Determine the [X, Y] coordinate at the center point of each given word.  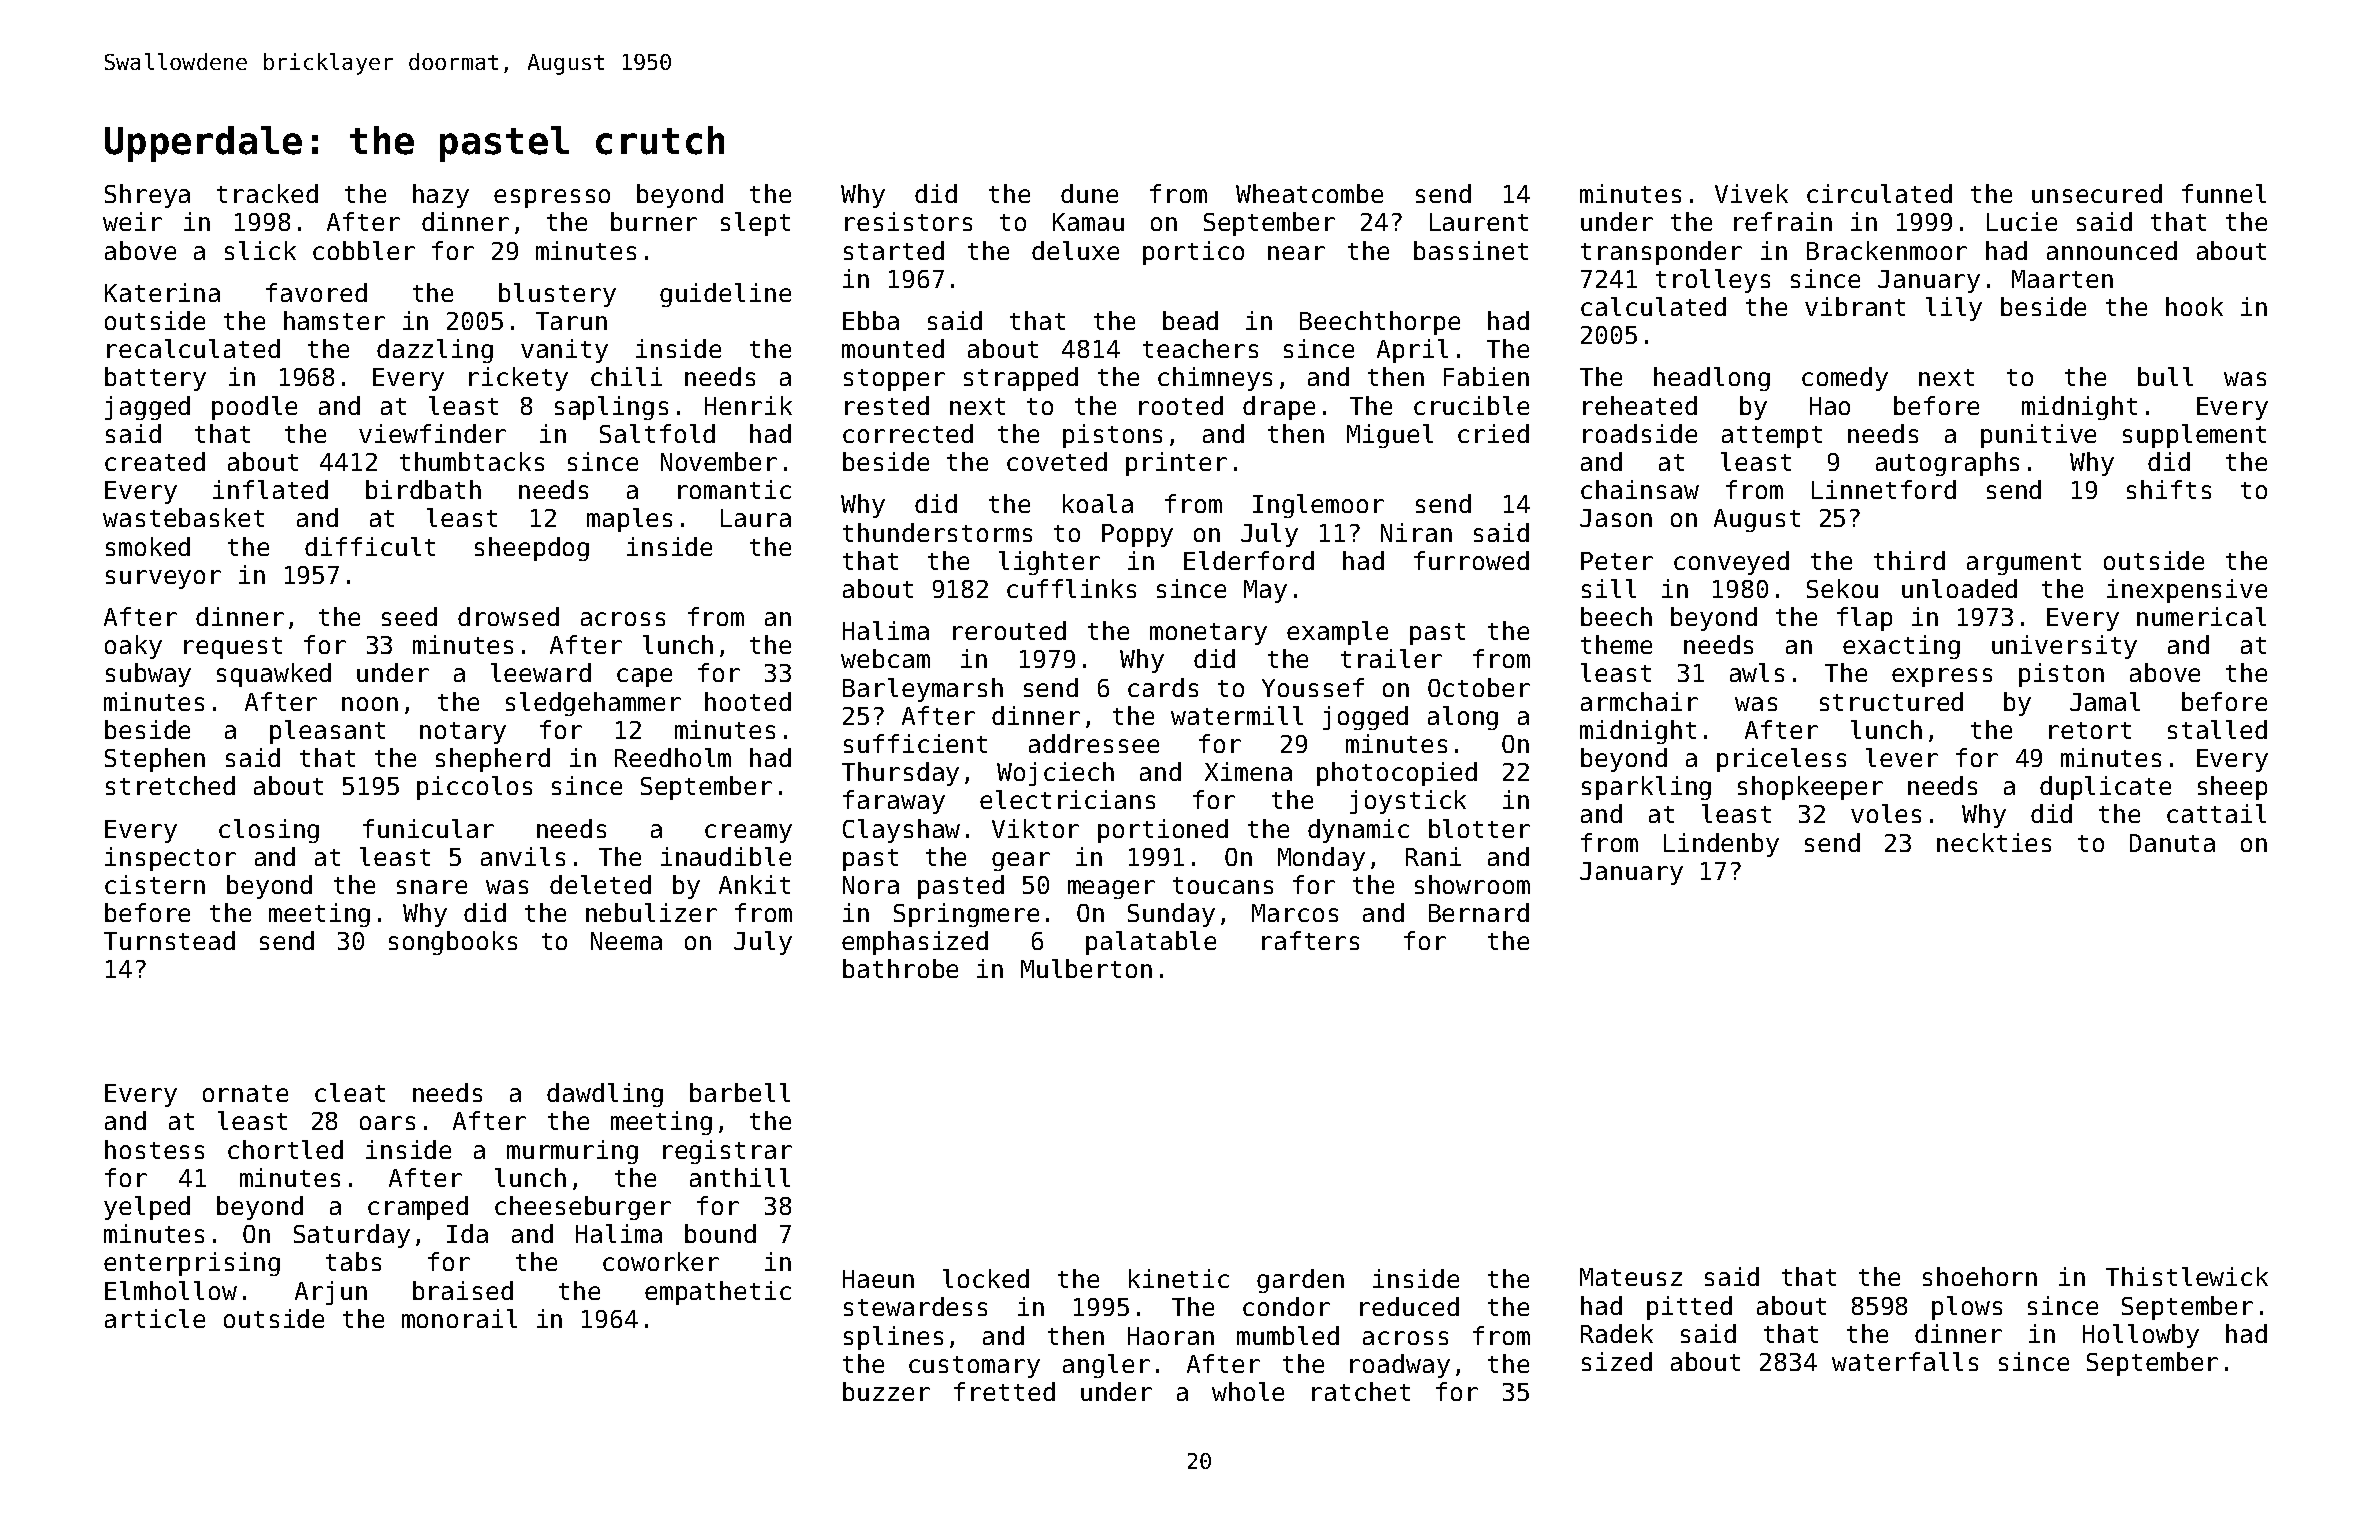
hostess [154, 1149]
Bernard [1479, 912]
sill [1609, 588]
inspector [170, 859]
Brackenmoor [1887, 250]
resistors [908, 221]
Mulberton [1086, 968]
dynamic [1358, 831]
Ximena [1248, 771]
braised [463, 1290]
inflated [270, 489]
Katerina [162, 292]
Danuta [2172, 843]
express [1942, 677]
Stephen [155, 760]
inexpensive [2187, 591]
